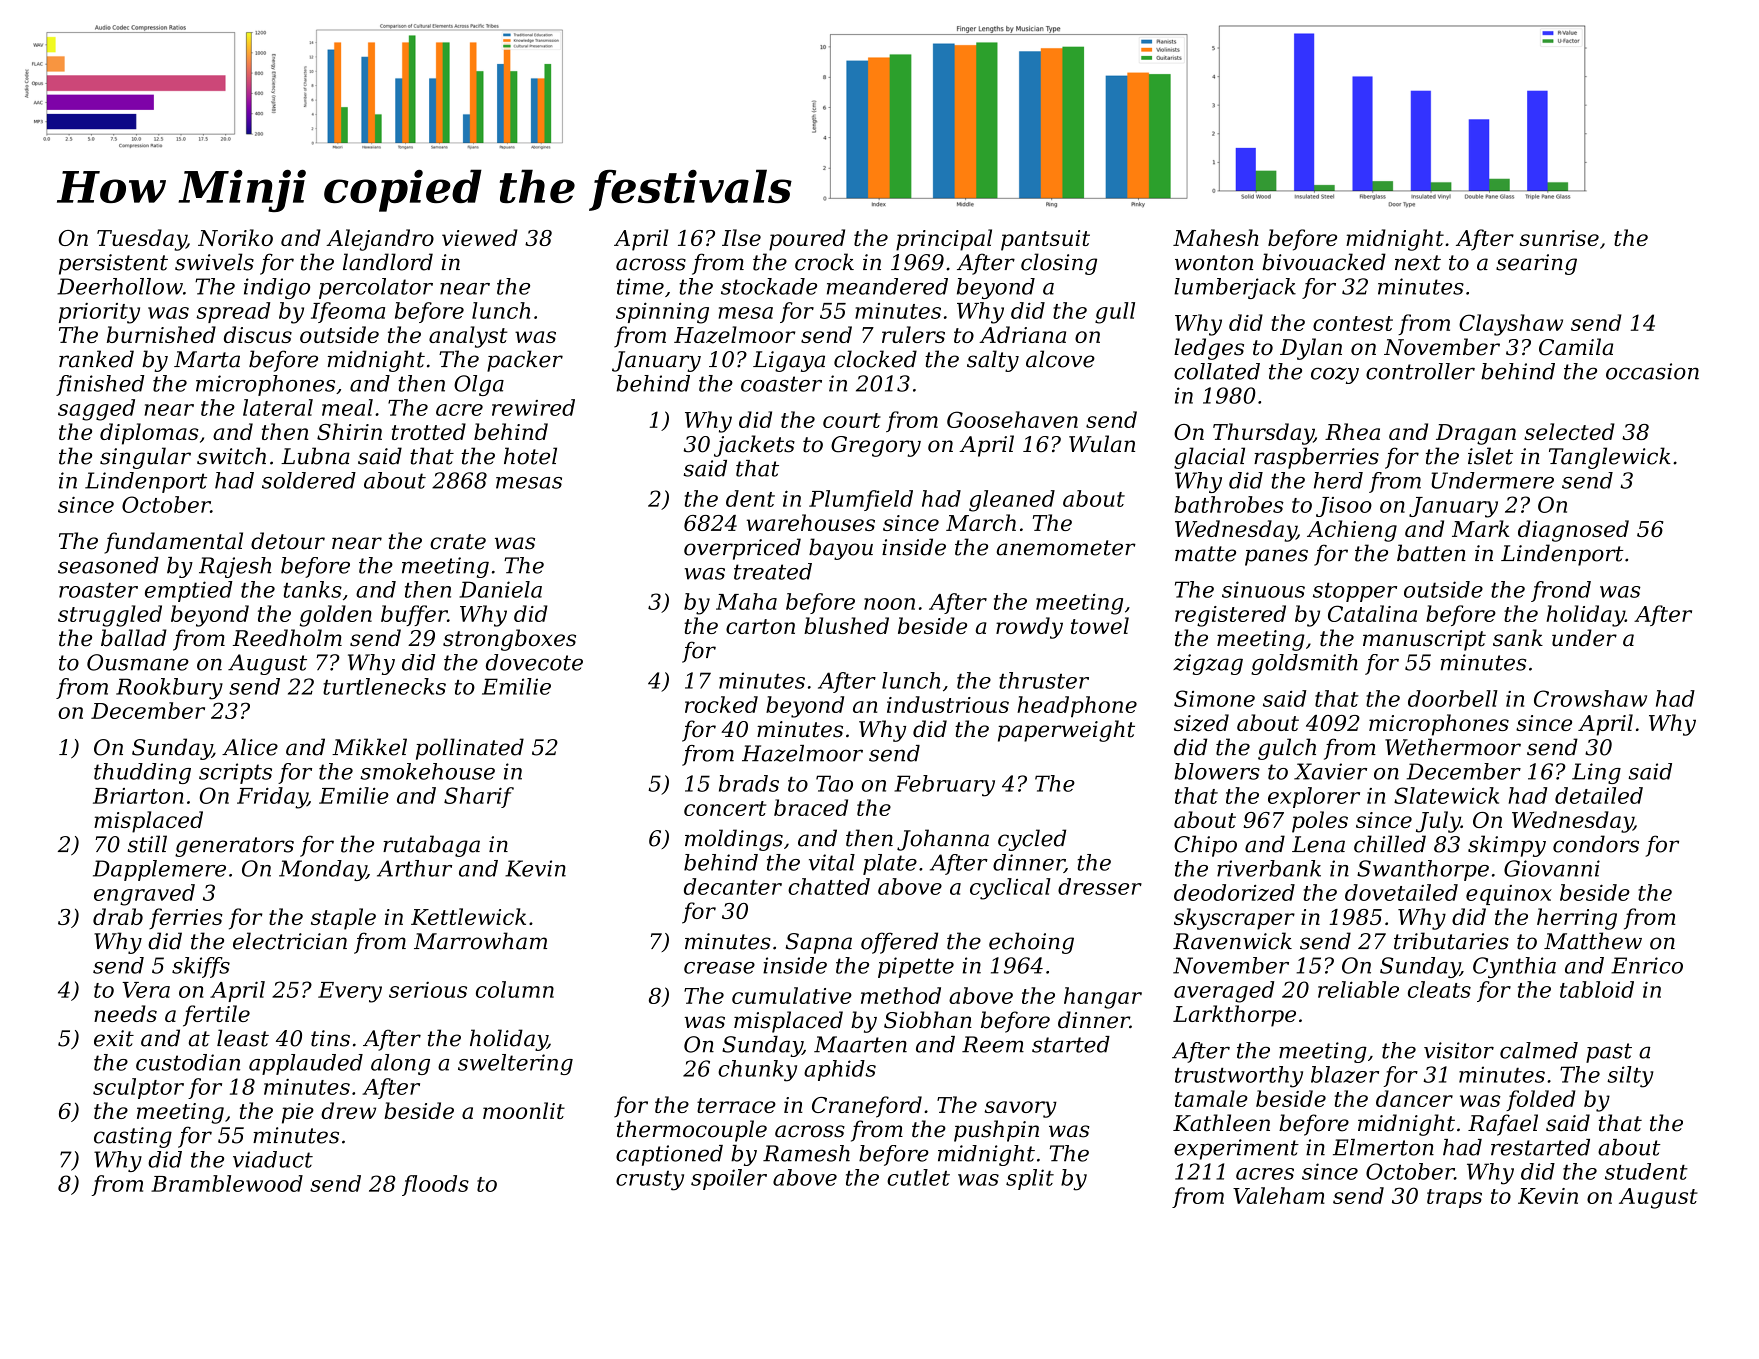 Image resolution: width=1759 pixels, height=1359 pixels. Describe the element at coordinates (235, 237) in the image. I see `Noriko` at that location.
